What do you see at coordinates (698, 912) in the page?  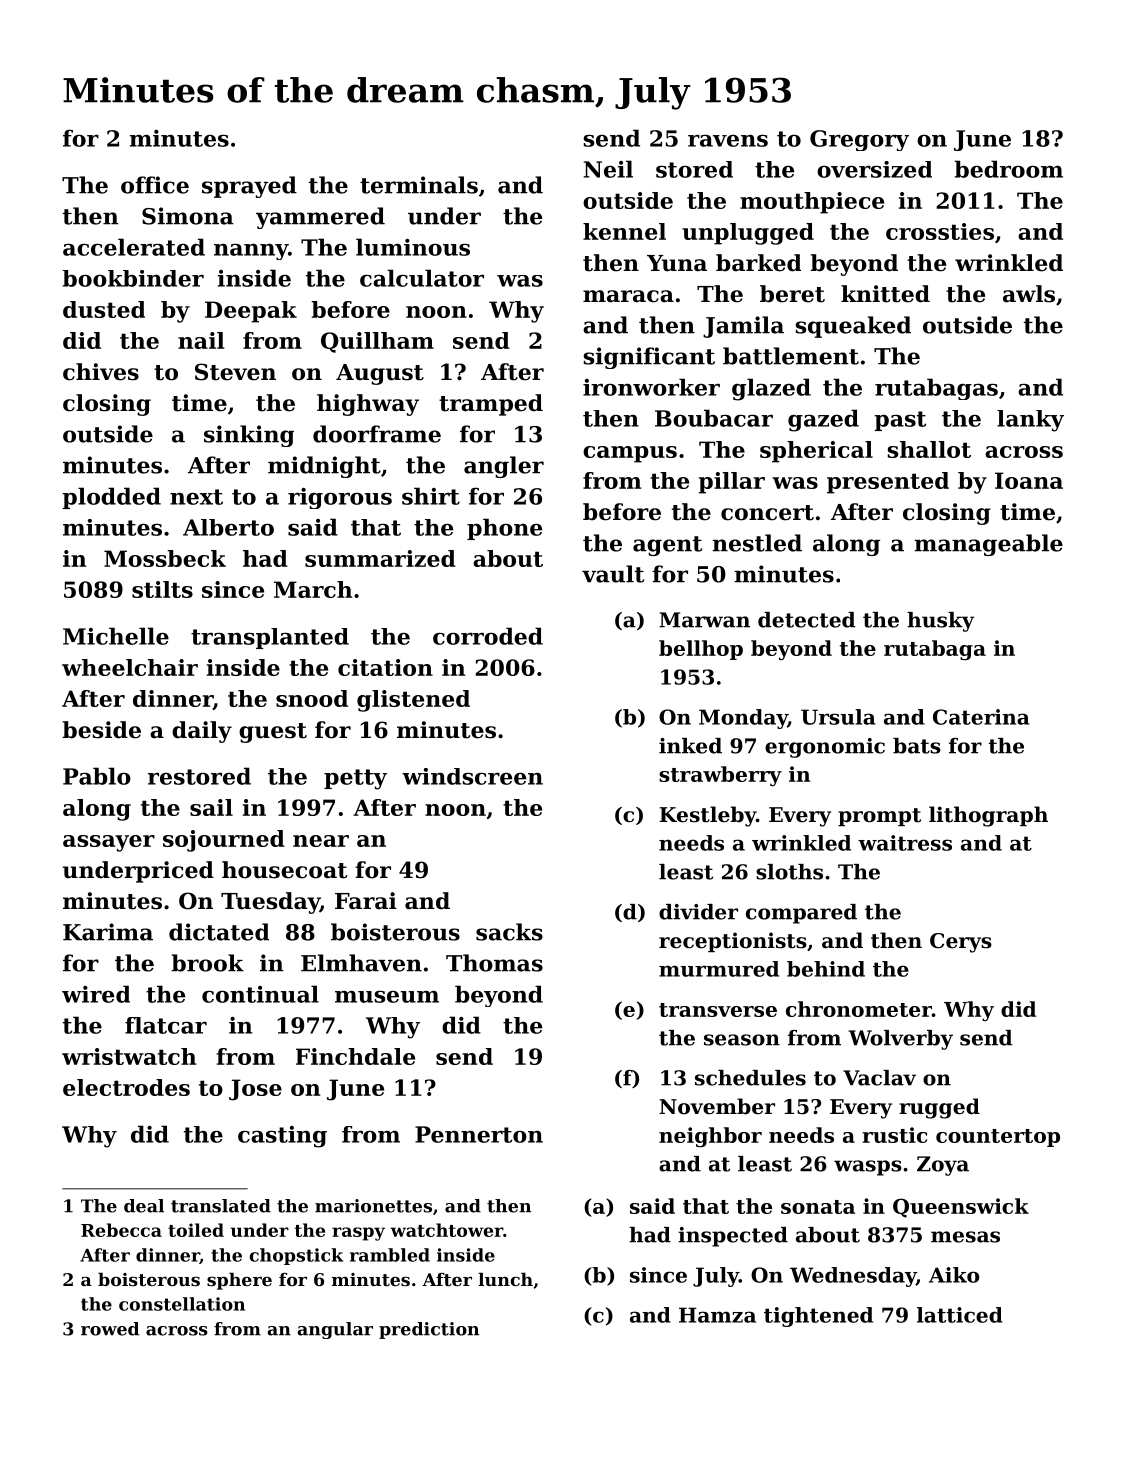 I see `divider` at bounding box center [698, 912].
